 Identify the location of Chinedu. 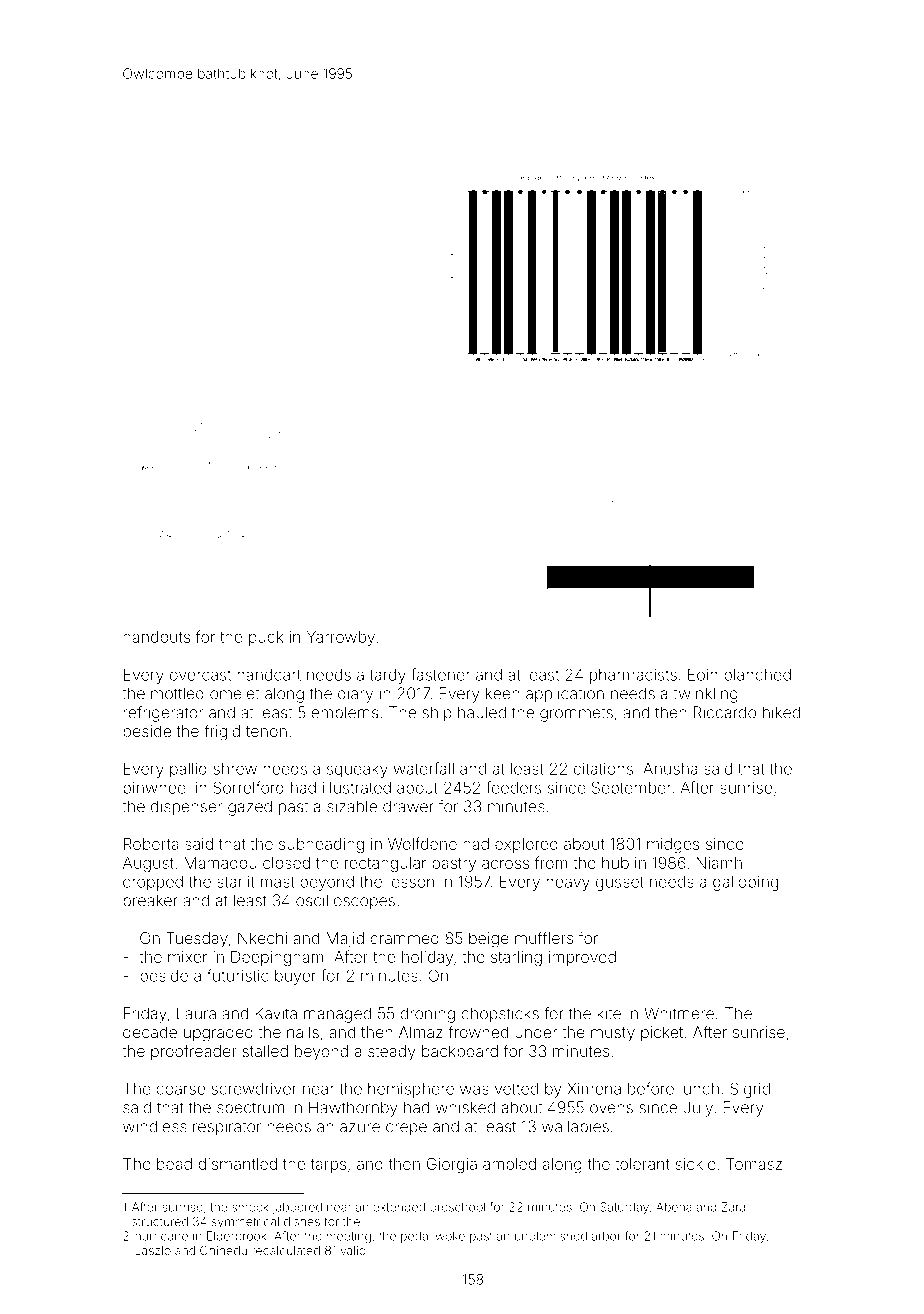
(223, 1250).
